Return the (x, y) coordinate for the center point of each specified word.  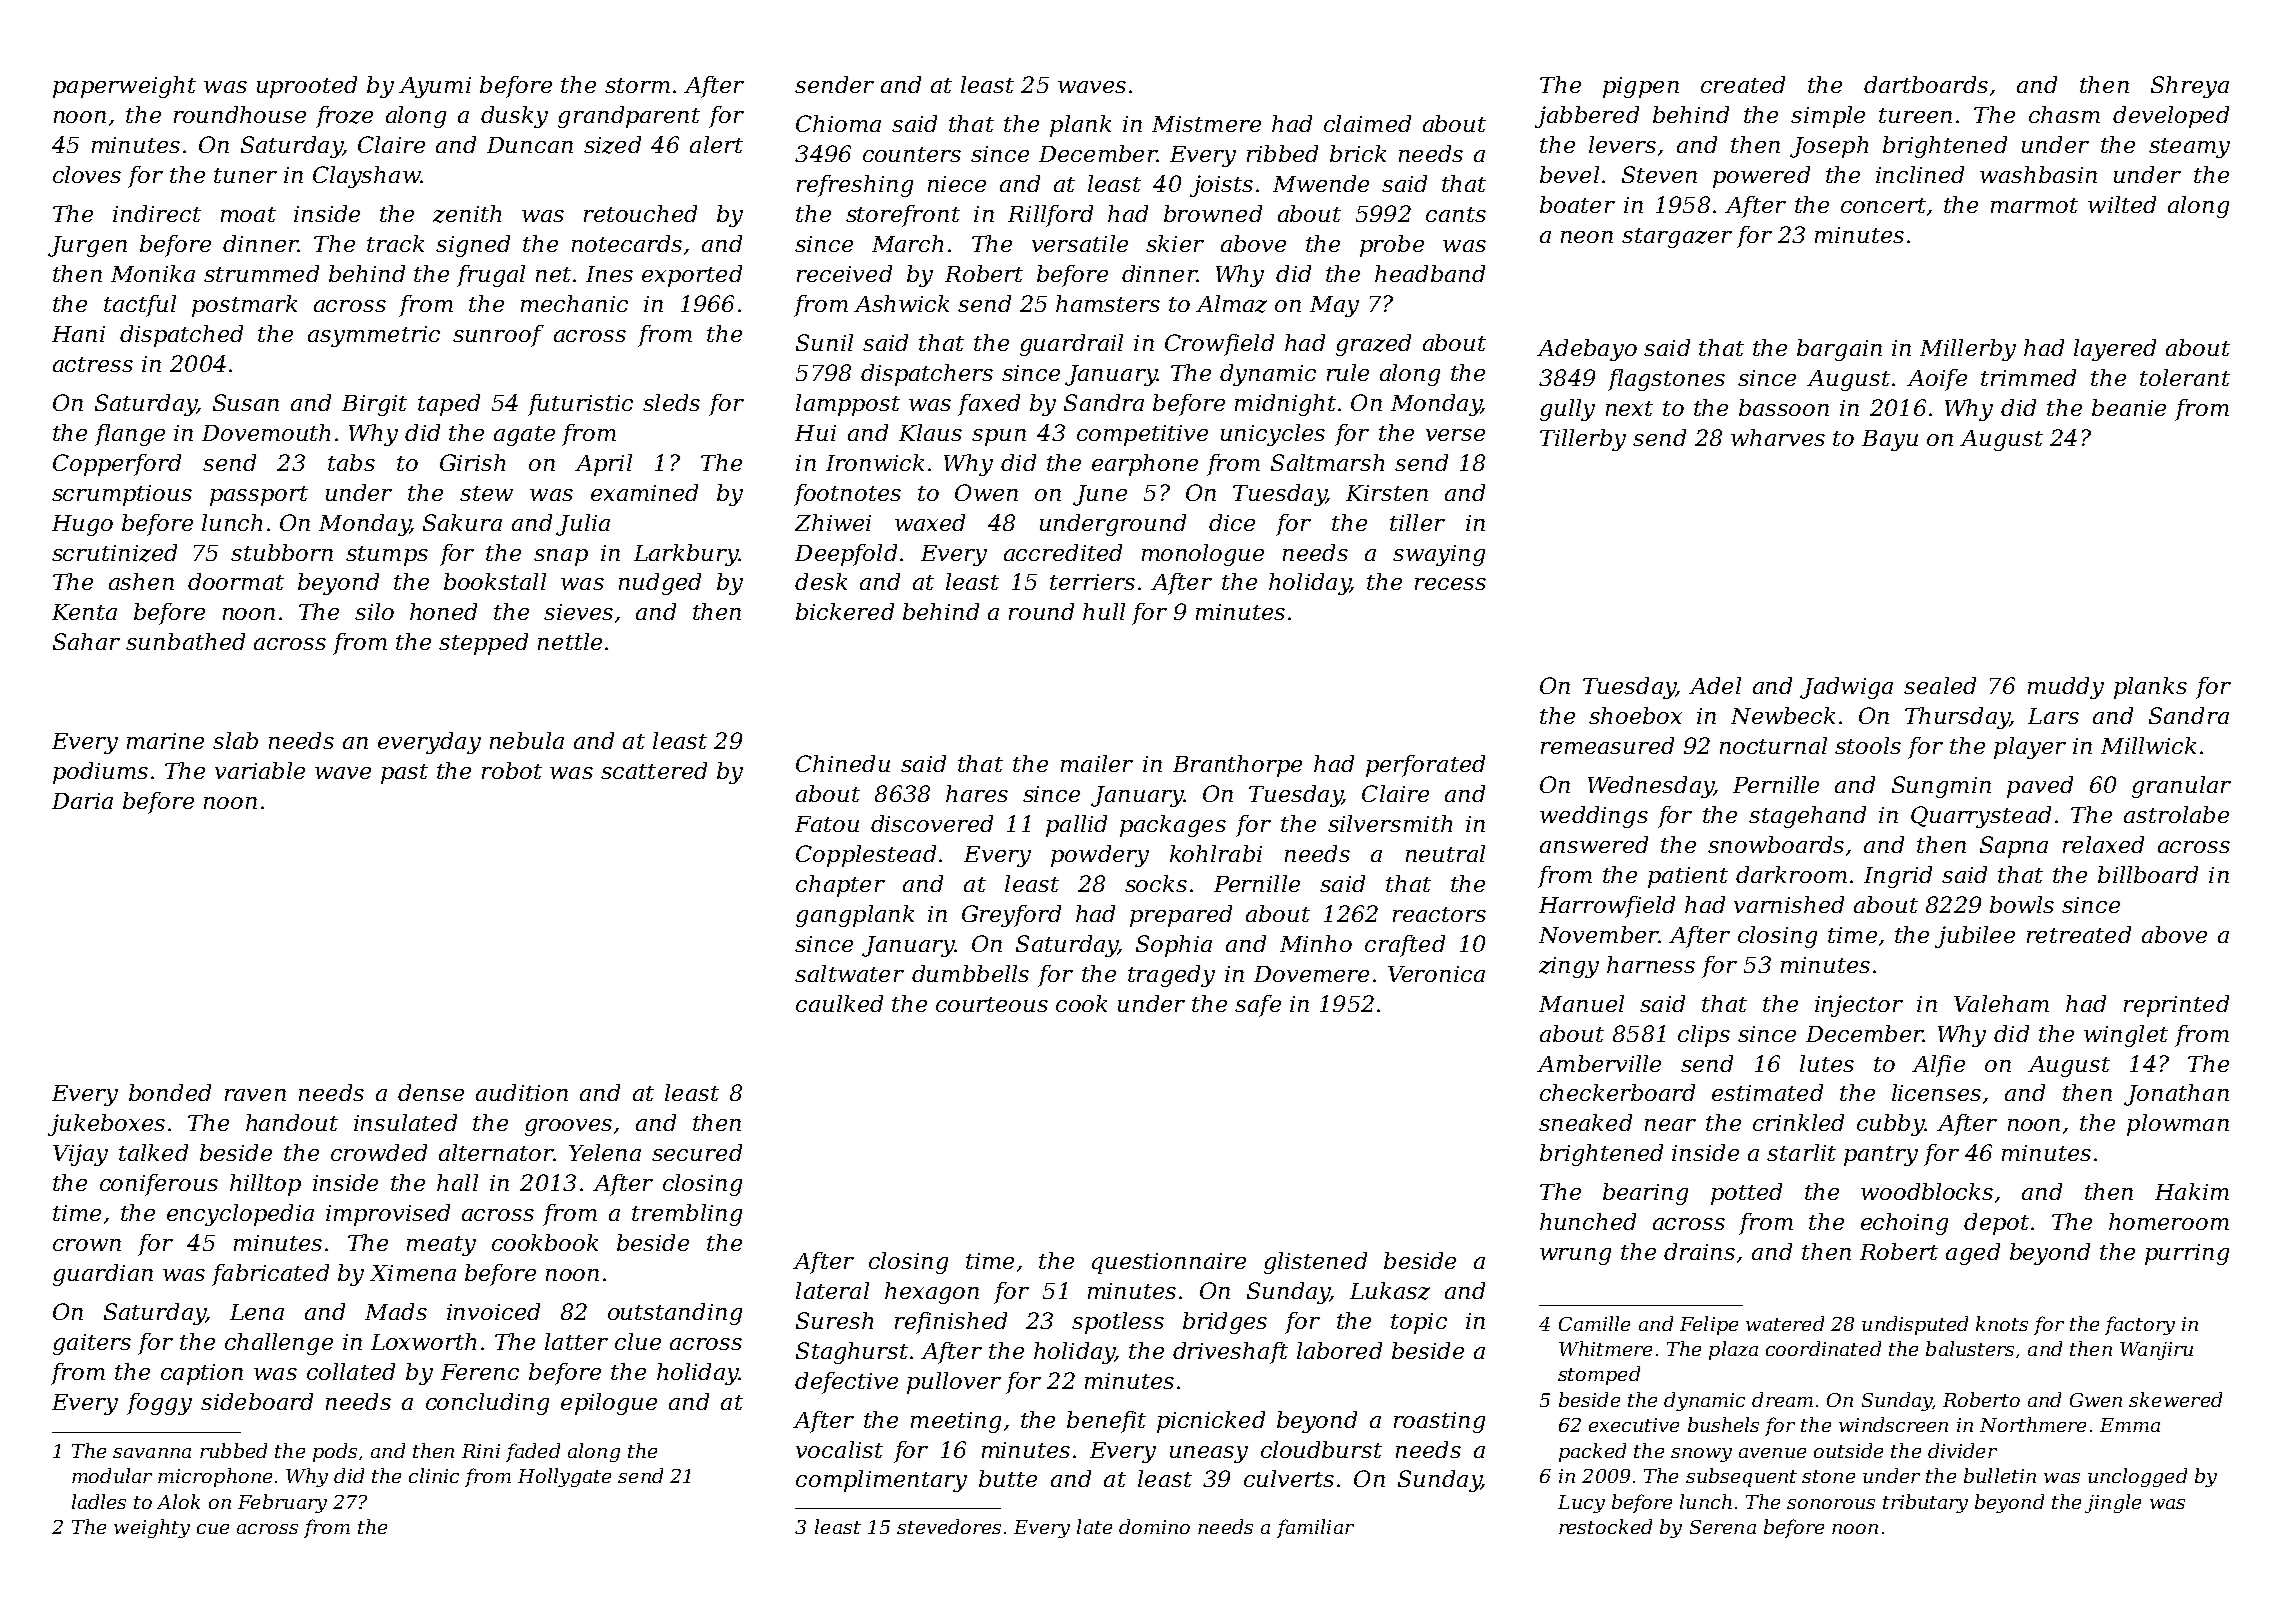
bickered (845, 611)
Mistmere (1206, 124)
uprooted (307, 87)
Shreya (2190, 87)
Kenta (84, 612)
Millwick (2148, 745)
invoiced (493, 1311)
